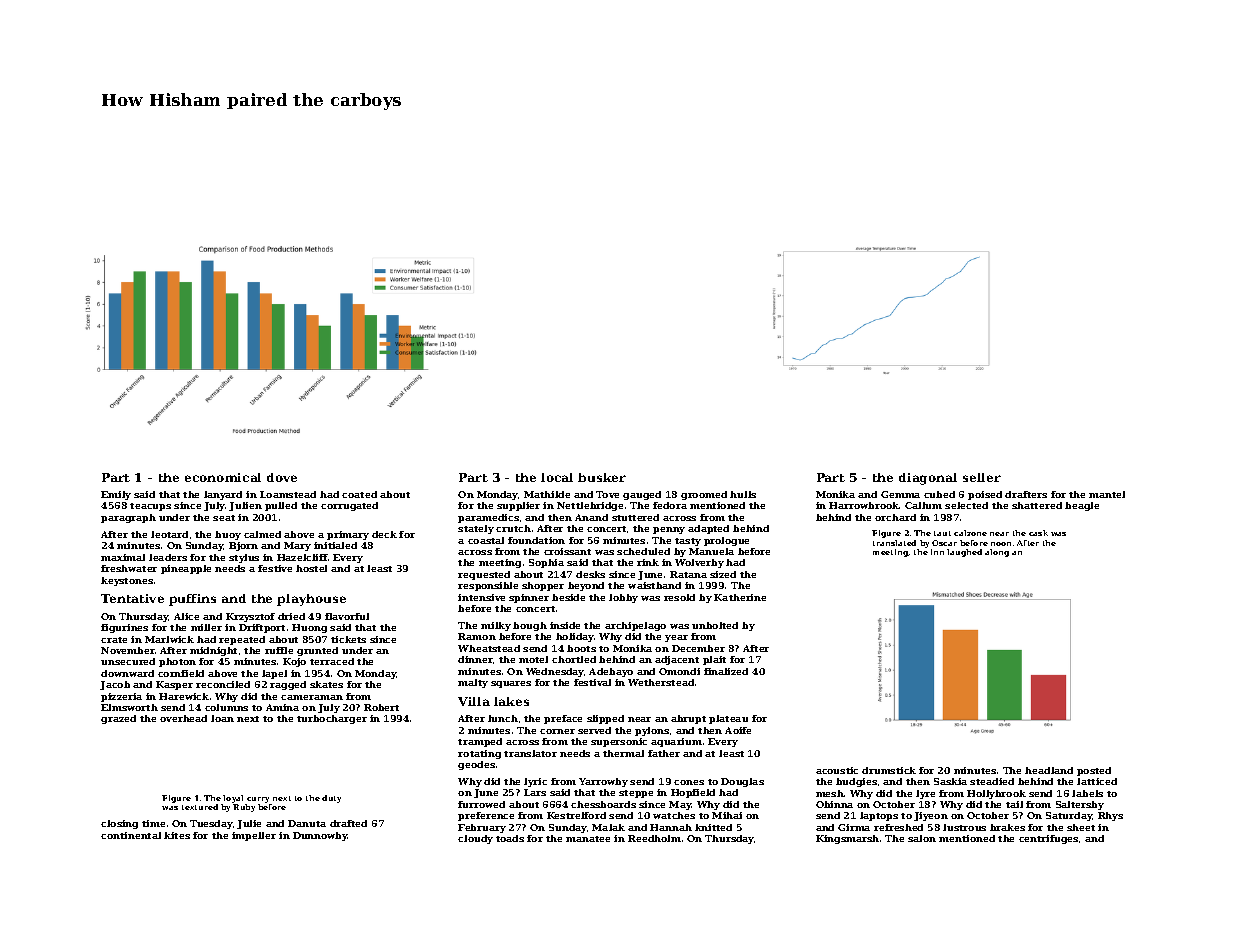 Image resolution: width=1233 pixels, height=952 pixels. I want to click on salon, so click(922, 838).
